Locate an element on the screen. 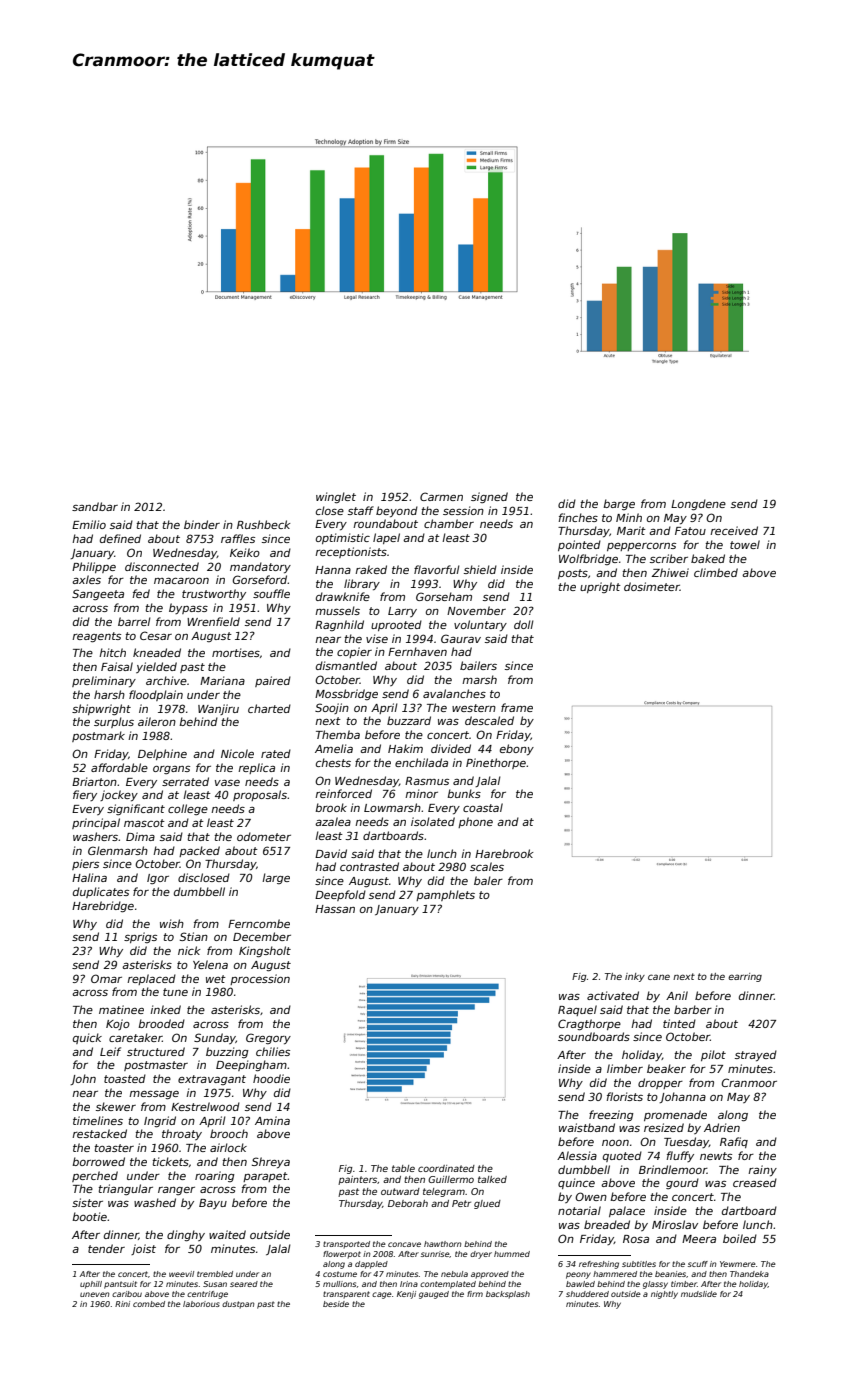 The height and width of the screenshot is (1400, 849). coordinated is located at coordinates (446, 1168).
